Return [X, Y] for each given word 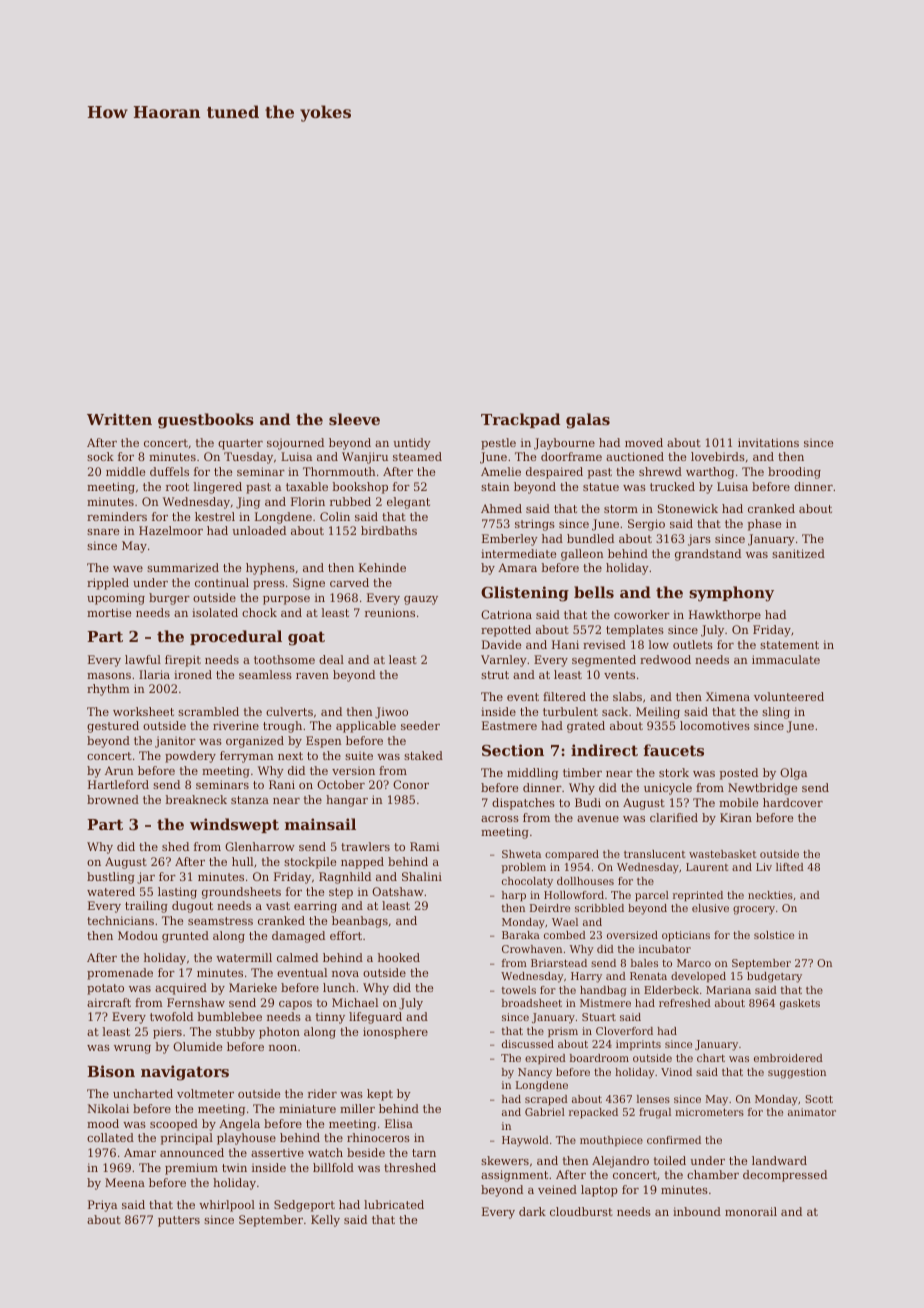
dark [532, 1211]
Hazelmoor [171, 530]
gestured [113, 727]
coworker [642, 614]
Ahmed [501, 508]
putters [179, 1221]
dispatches [523, 804]
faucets [674, 750]
